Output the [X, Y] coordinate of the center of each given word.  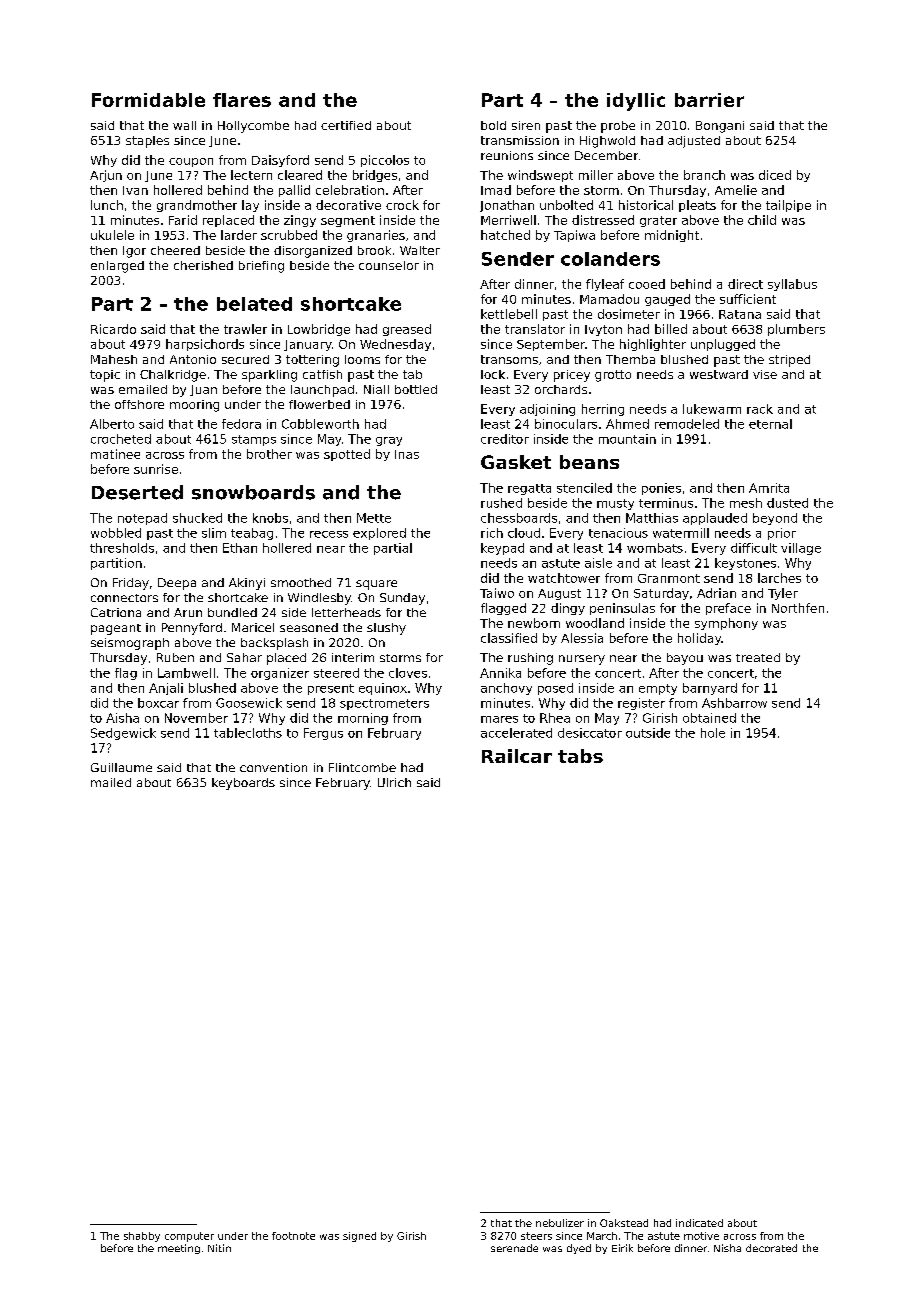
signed [359, 1237]
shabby [142, 1237]
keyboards [243, 784]
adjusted [694, 142]
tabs [580, 756]
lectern [251, 175]
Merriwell [508, 220]
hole [713, 733]
